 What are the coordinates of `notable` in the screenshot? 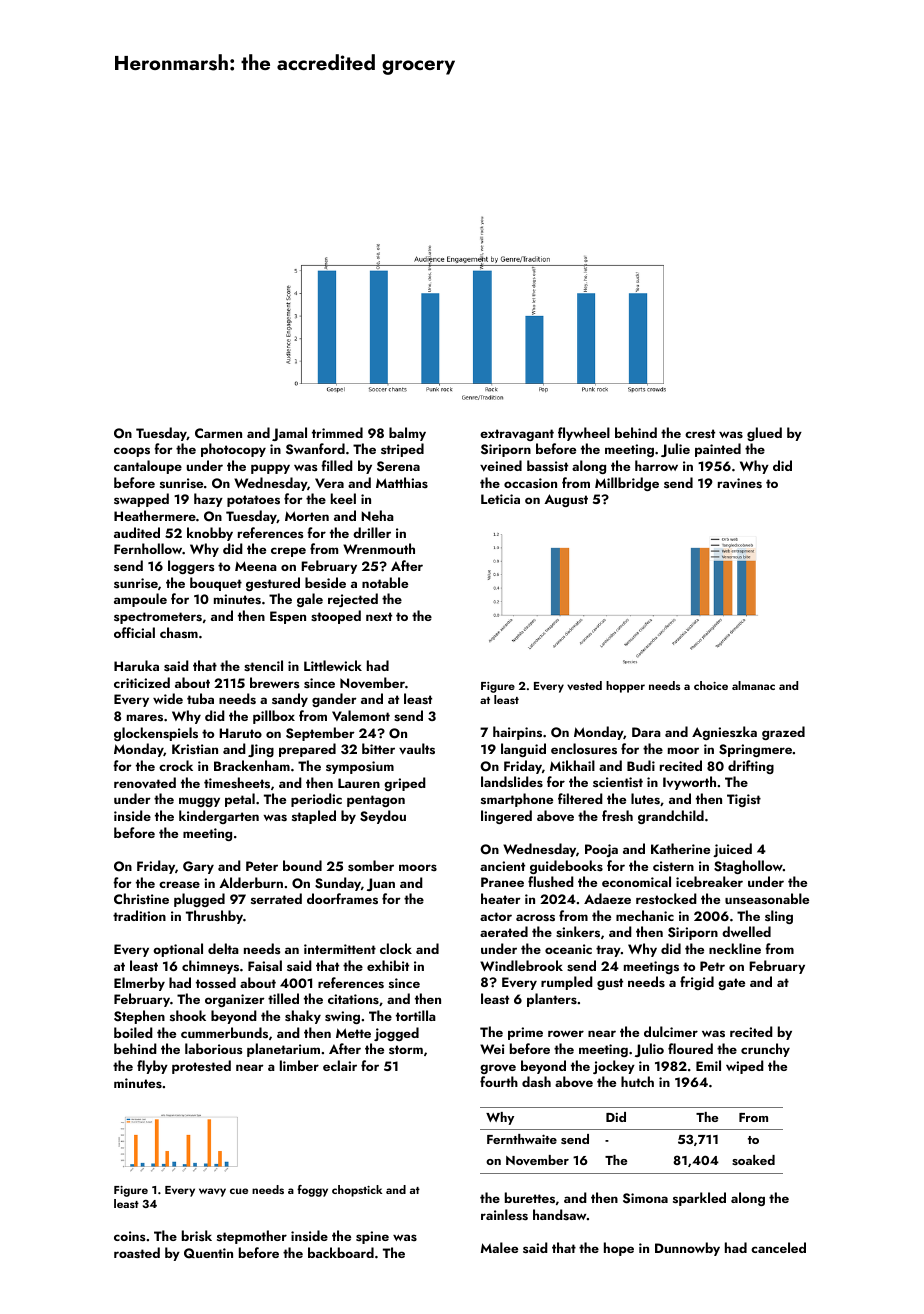 It's located at (385, 582).
